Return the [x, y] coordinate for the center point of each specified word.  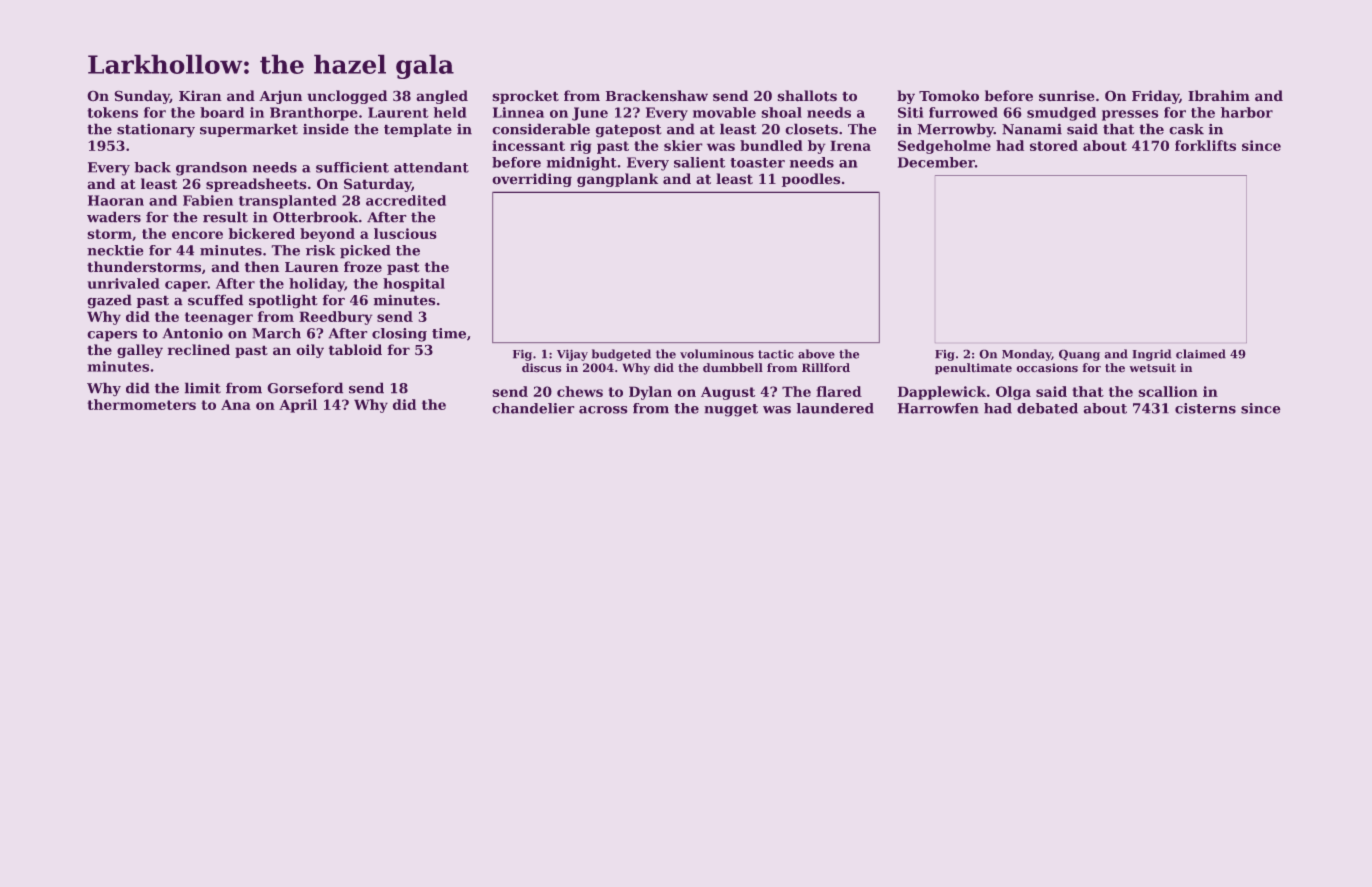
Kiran [200, 95]
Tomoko [949, 95]
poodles [811, 180]
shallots [807, 95]
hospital [414, 285]
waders [114, 217]
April [298, 406]
